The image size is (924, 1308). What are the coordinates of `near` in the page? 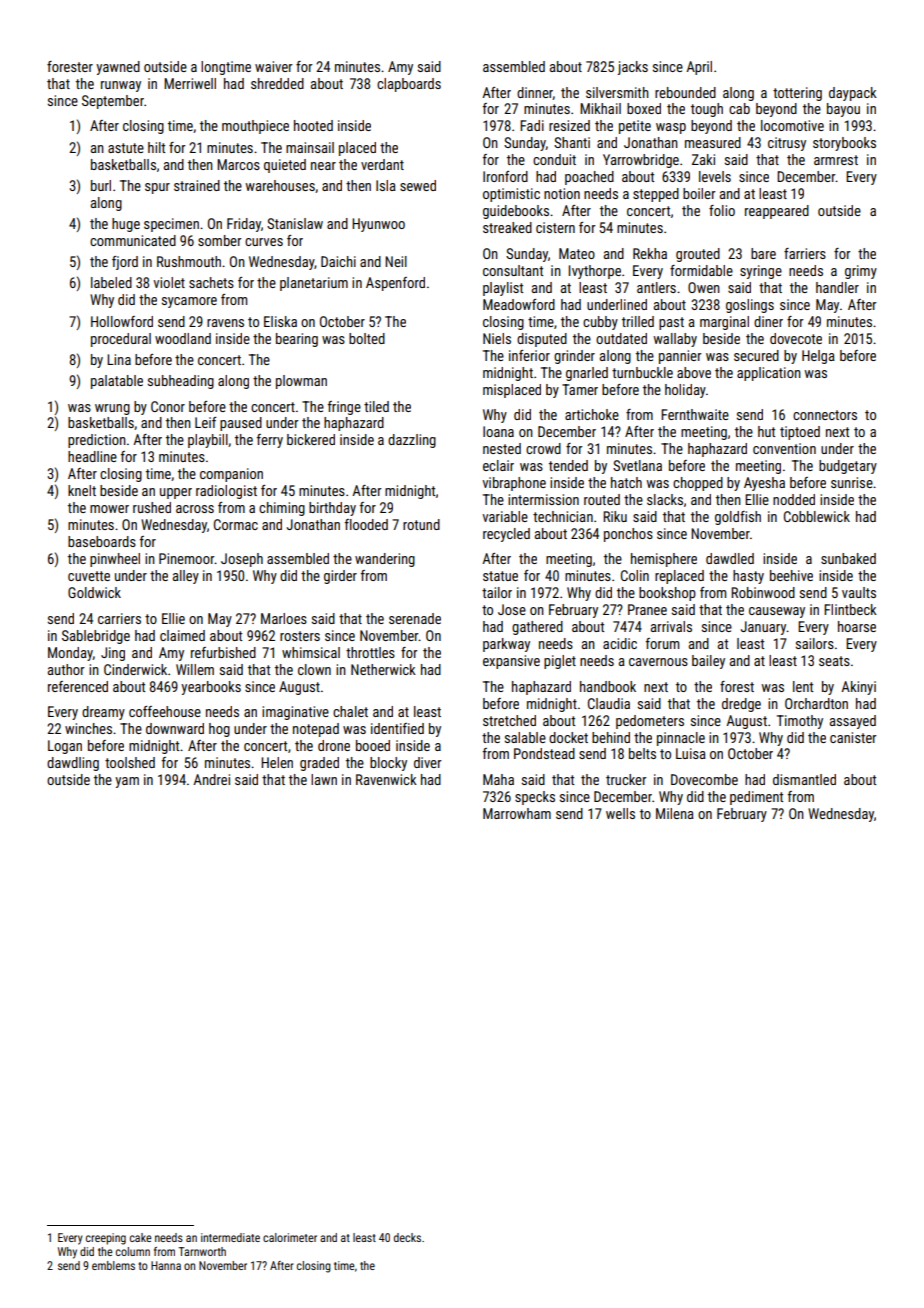 It's located at (323, 166).
